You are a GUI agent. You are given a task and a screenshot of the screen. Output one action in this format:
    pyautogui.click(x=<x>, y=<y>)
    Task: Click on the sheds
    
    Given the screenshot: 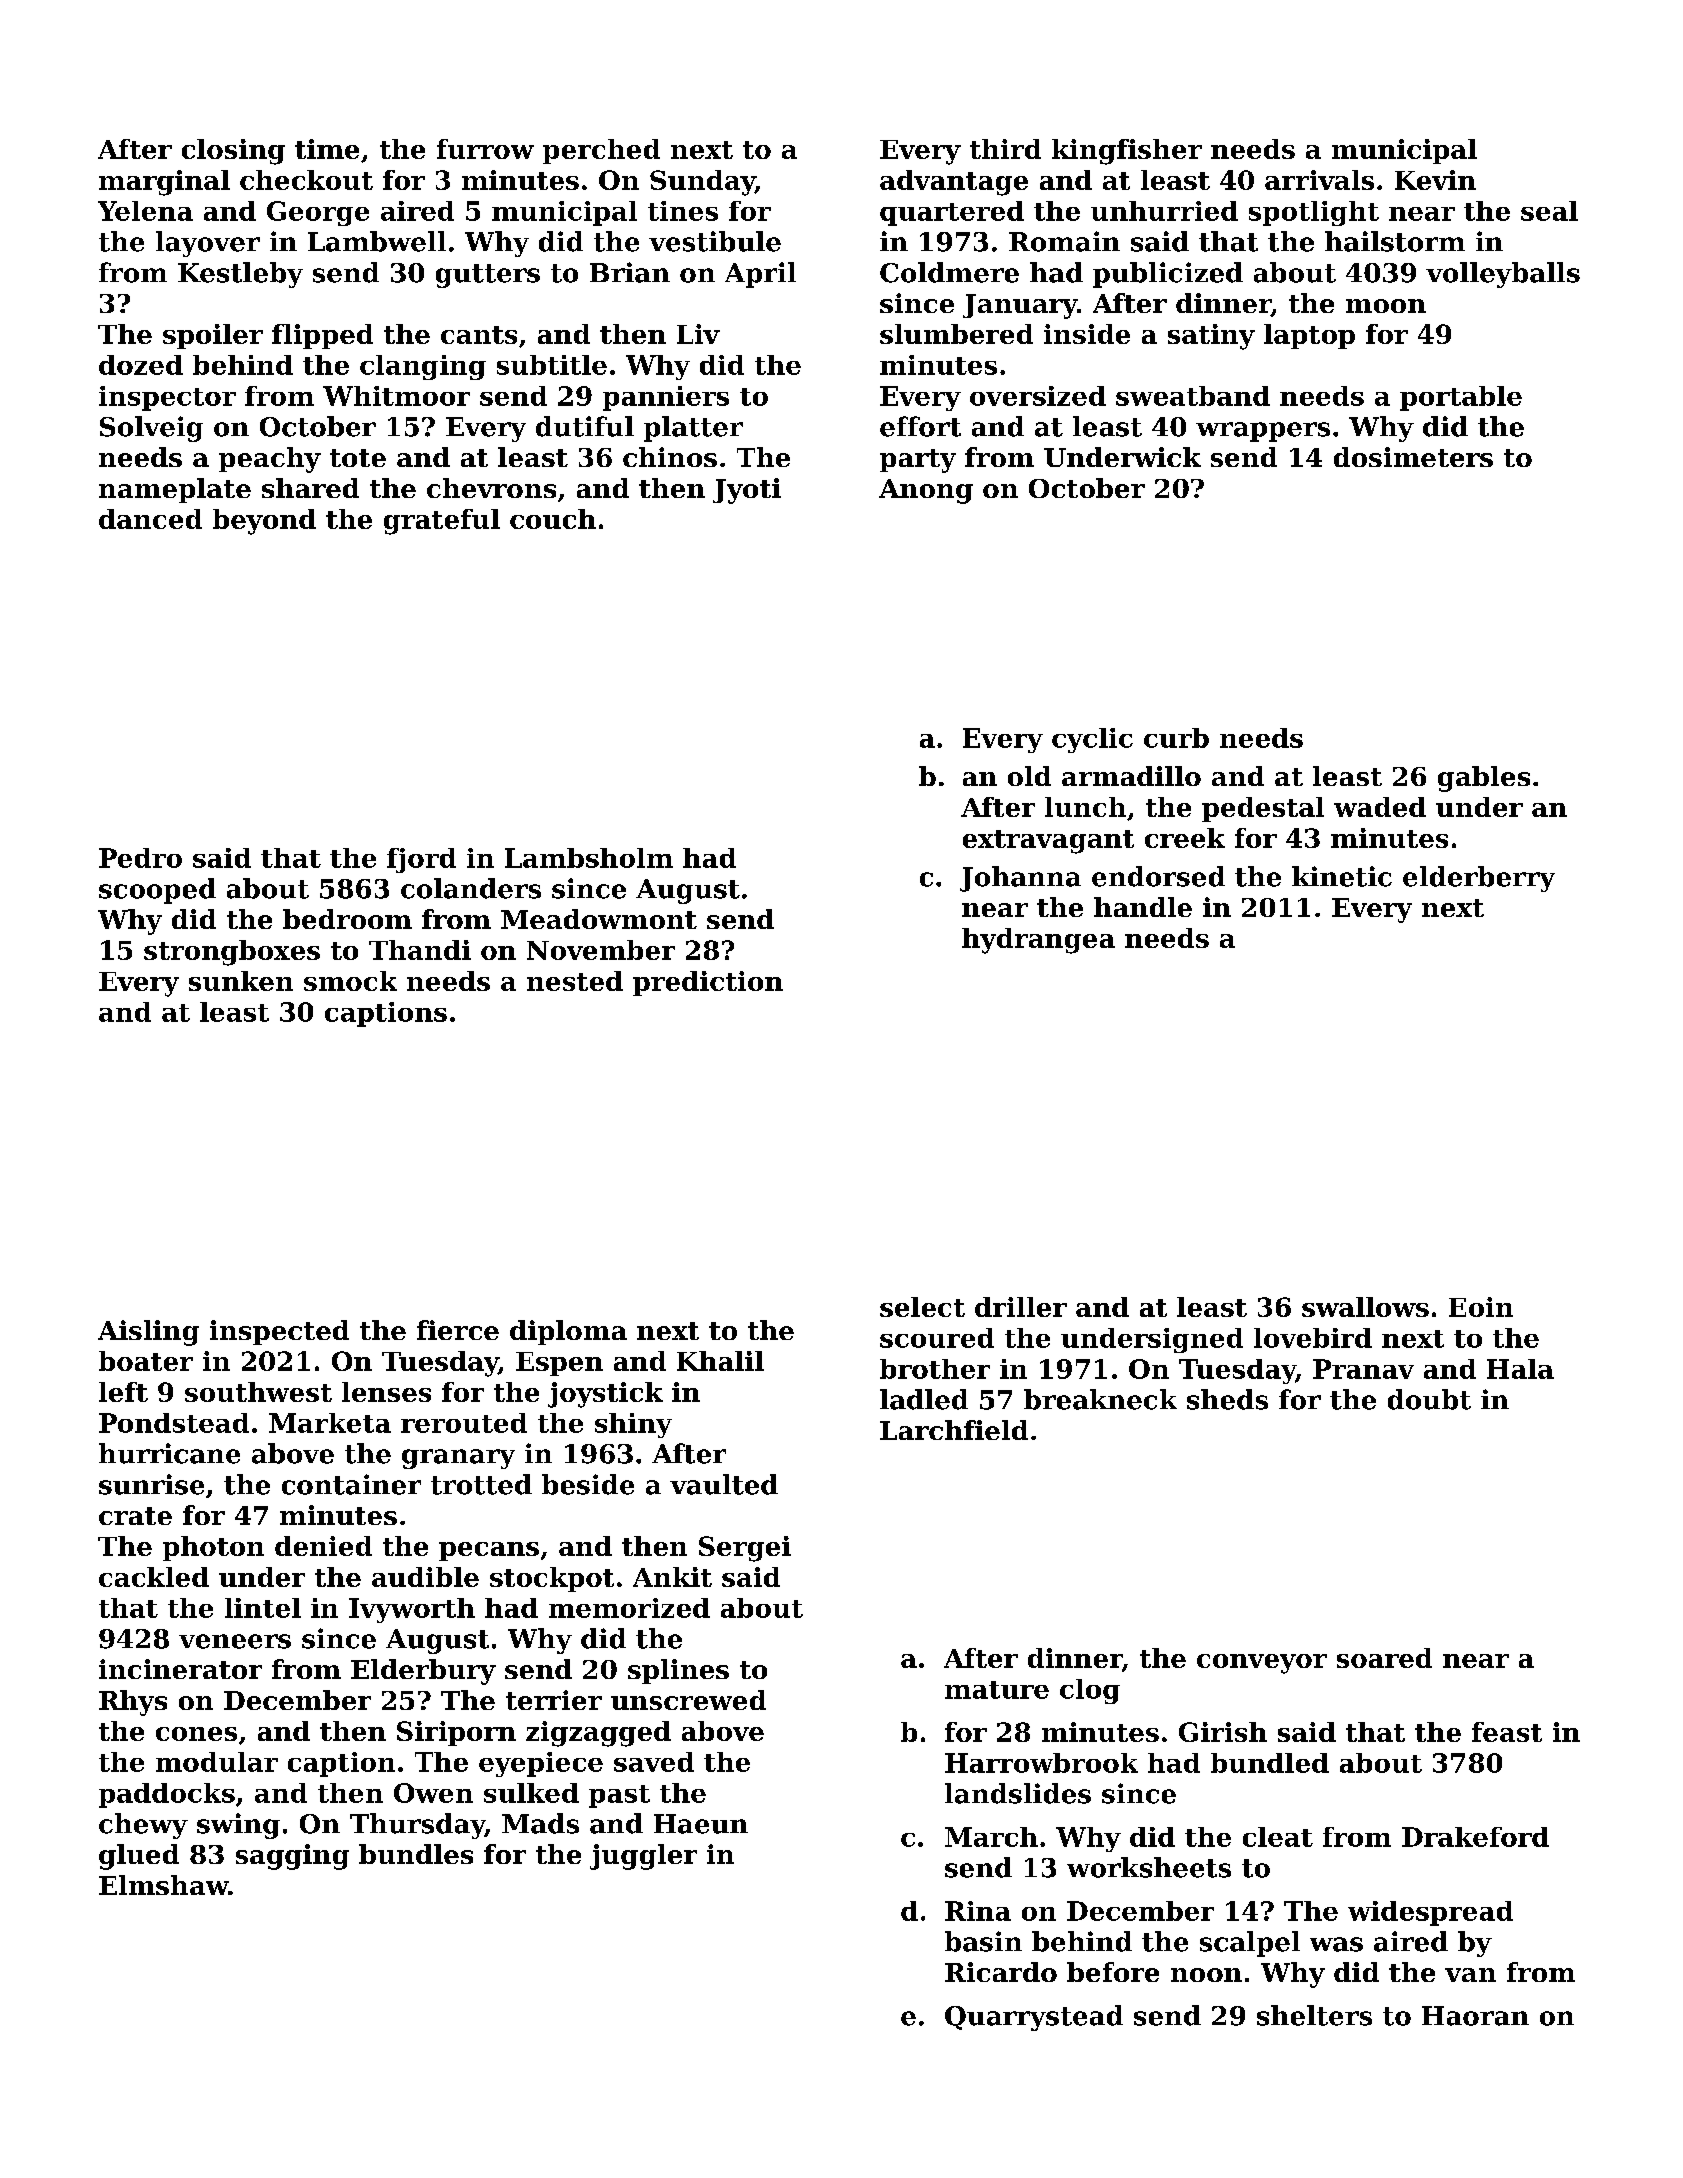 What is the action you would take?
    pyautogui.click(x=1227, y=1399)
